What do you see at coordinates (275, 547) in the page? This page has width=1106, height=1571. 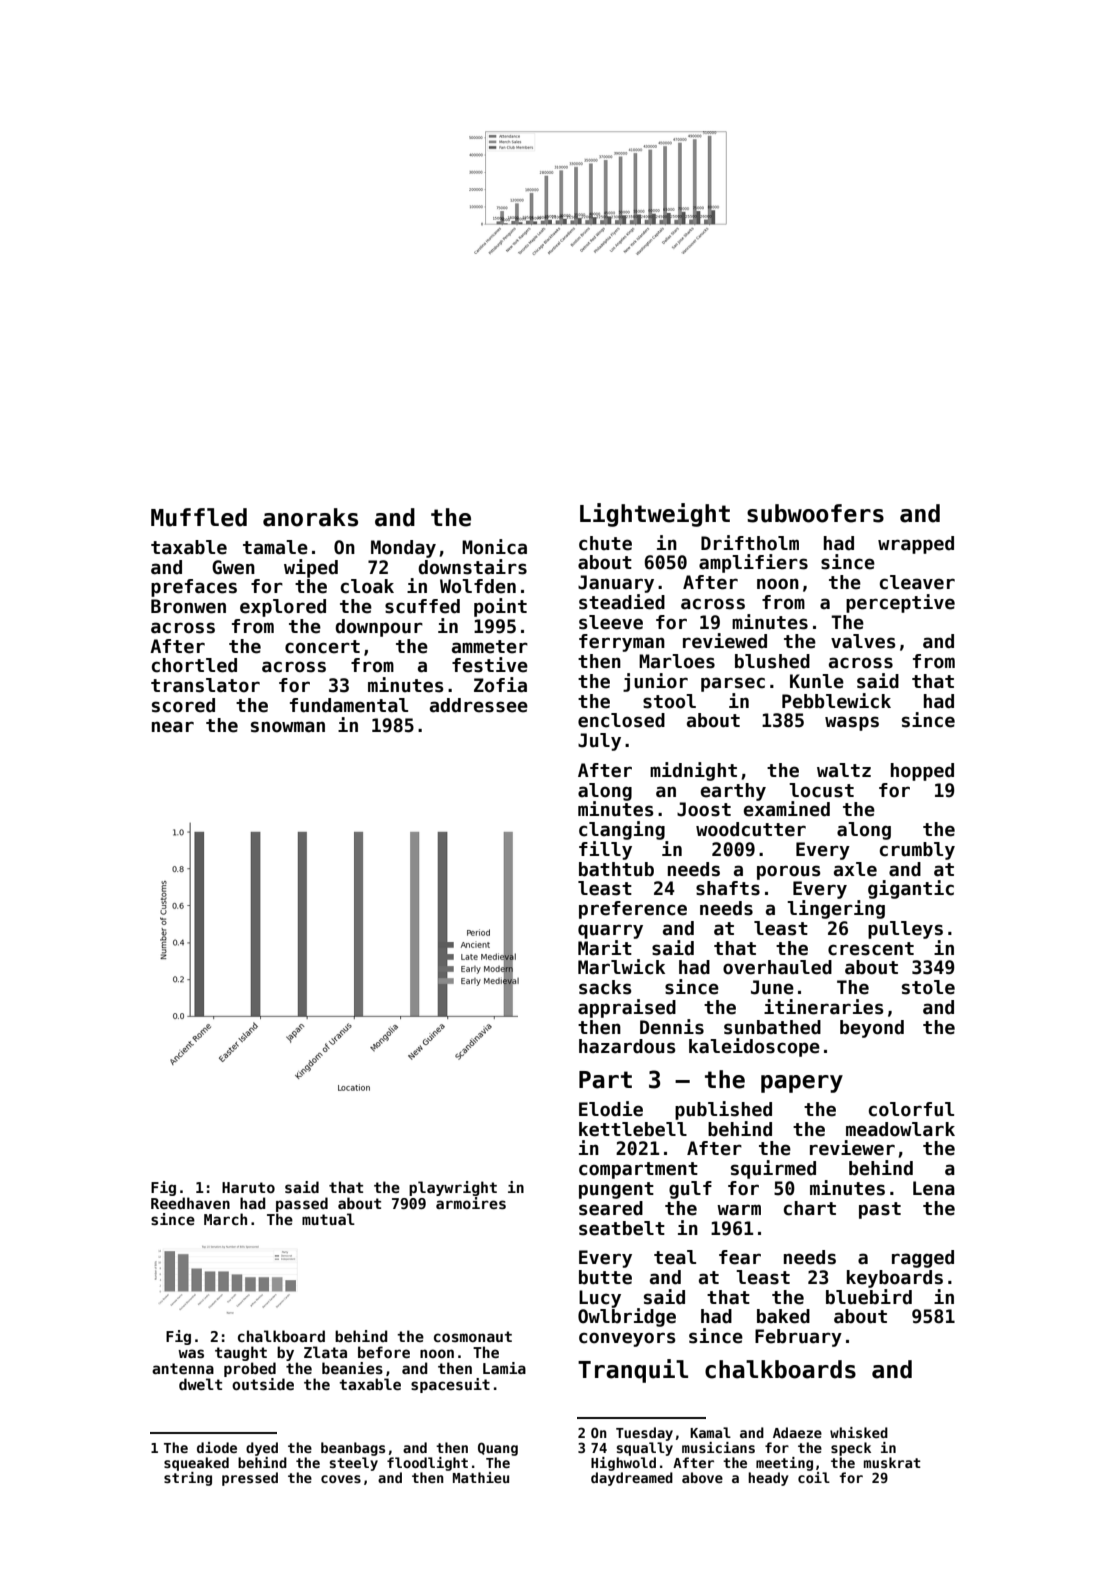 I see `tamale` at bounding box center [275, 547].
